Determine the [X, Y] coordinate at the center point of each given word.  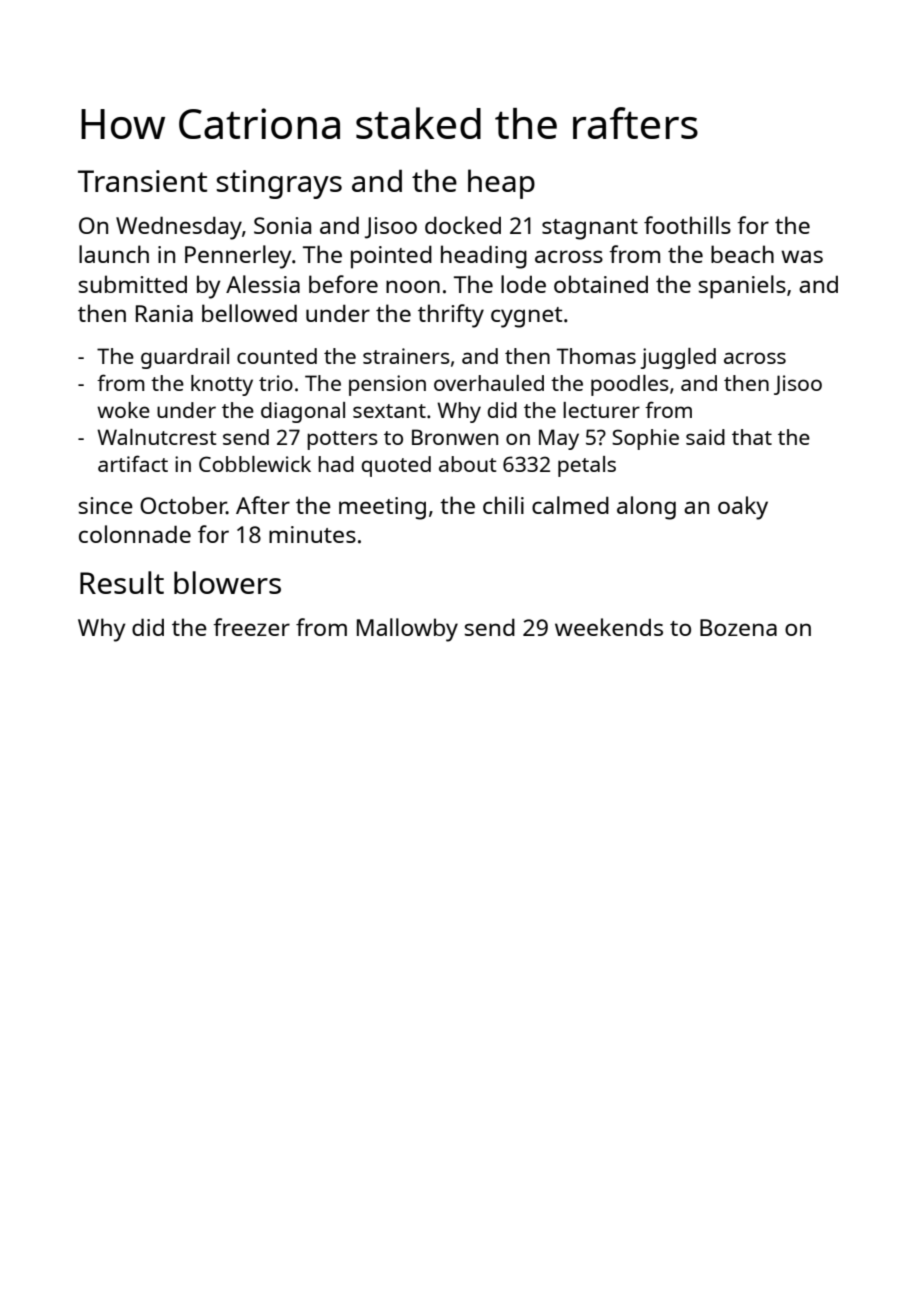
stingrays [279, 184]
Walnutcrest [156, 437]
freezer [251, 627]
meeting [382, 508]
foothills [687, 225]
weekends [609, 627]
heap [501, 184]
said [705, 437]
